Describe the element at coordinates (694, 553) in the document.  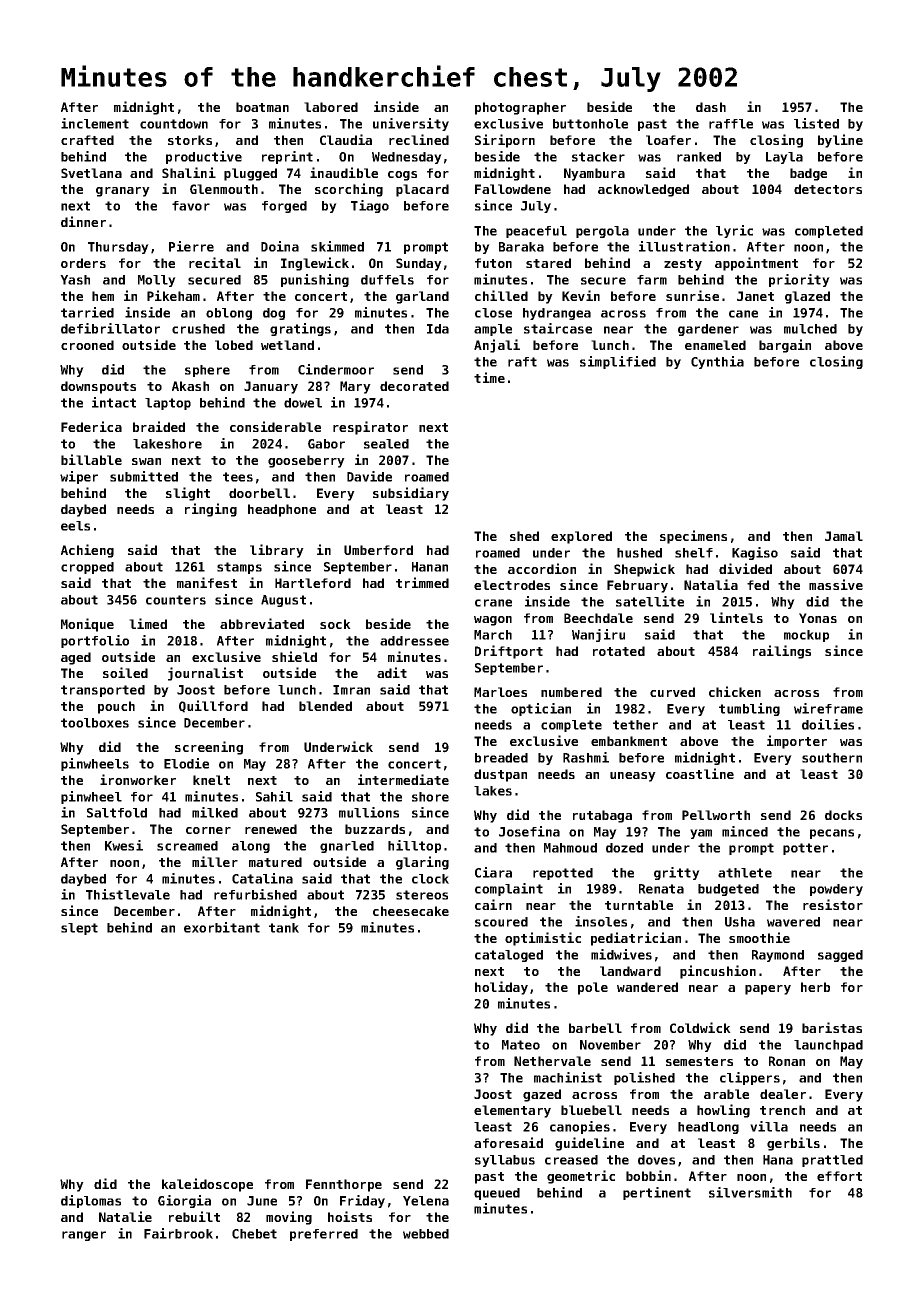
I see `shelf` at that location.
